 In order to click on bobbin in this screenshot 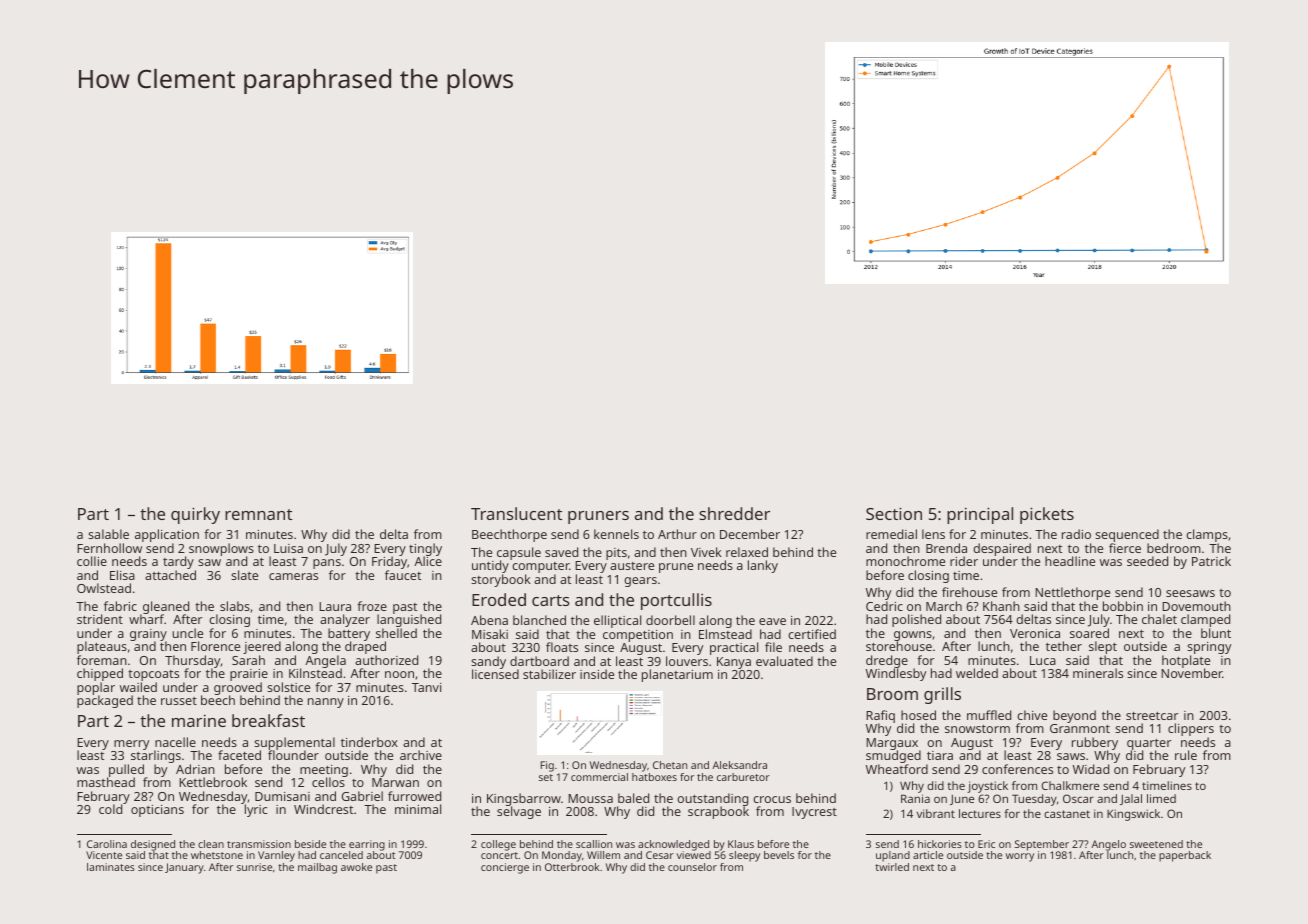, I will do `click(1123, 606)`.
